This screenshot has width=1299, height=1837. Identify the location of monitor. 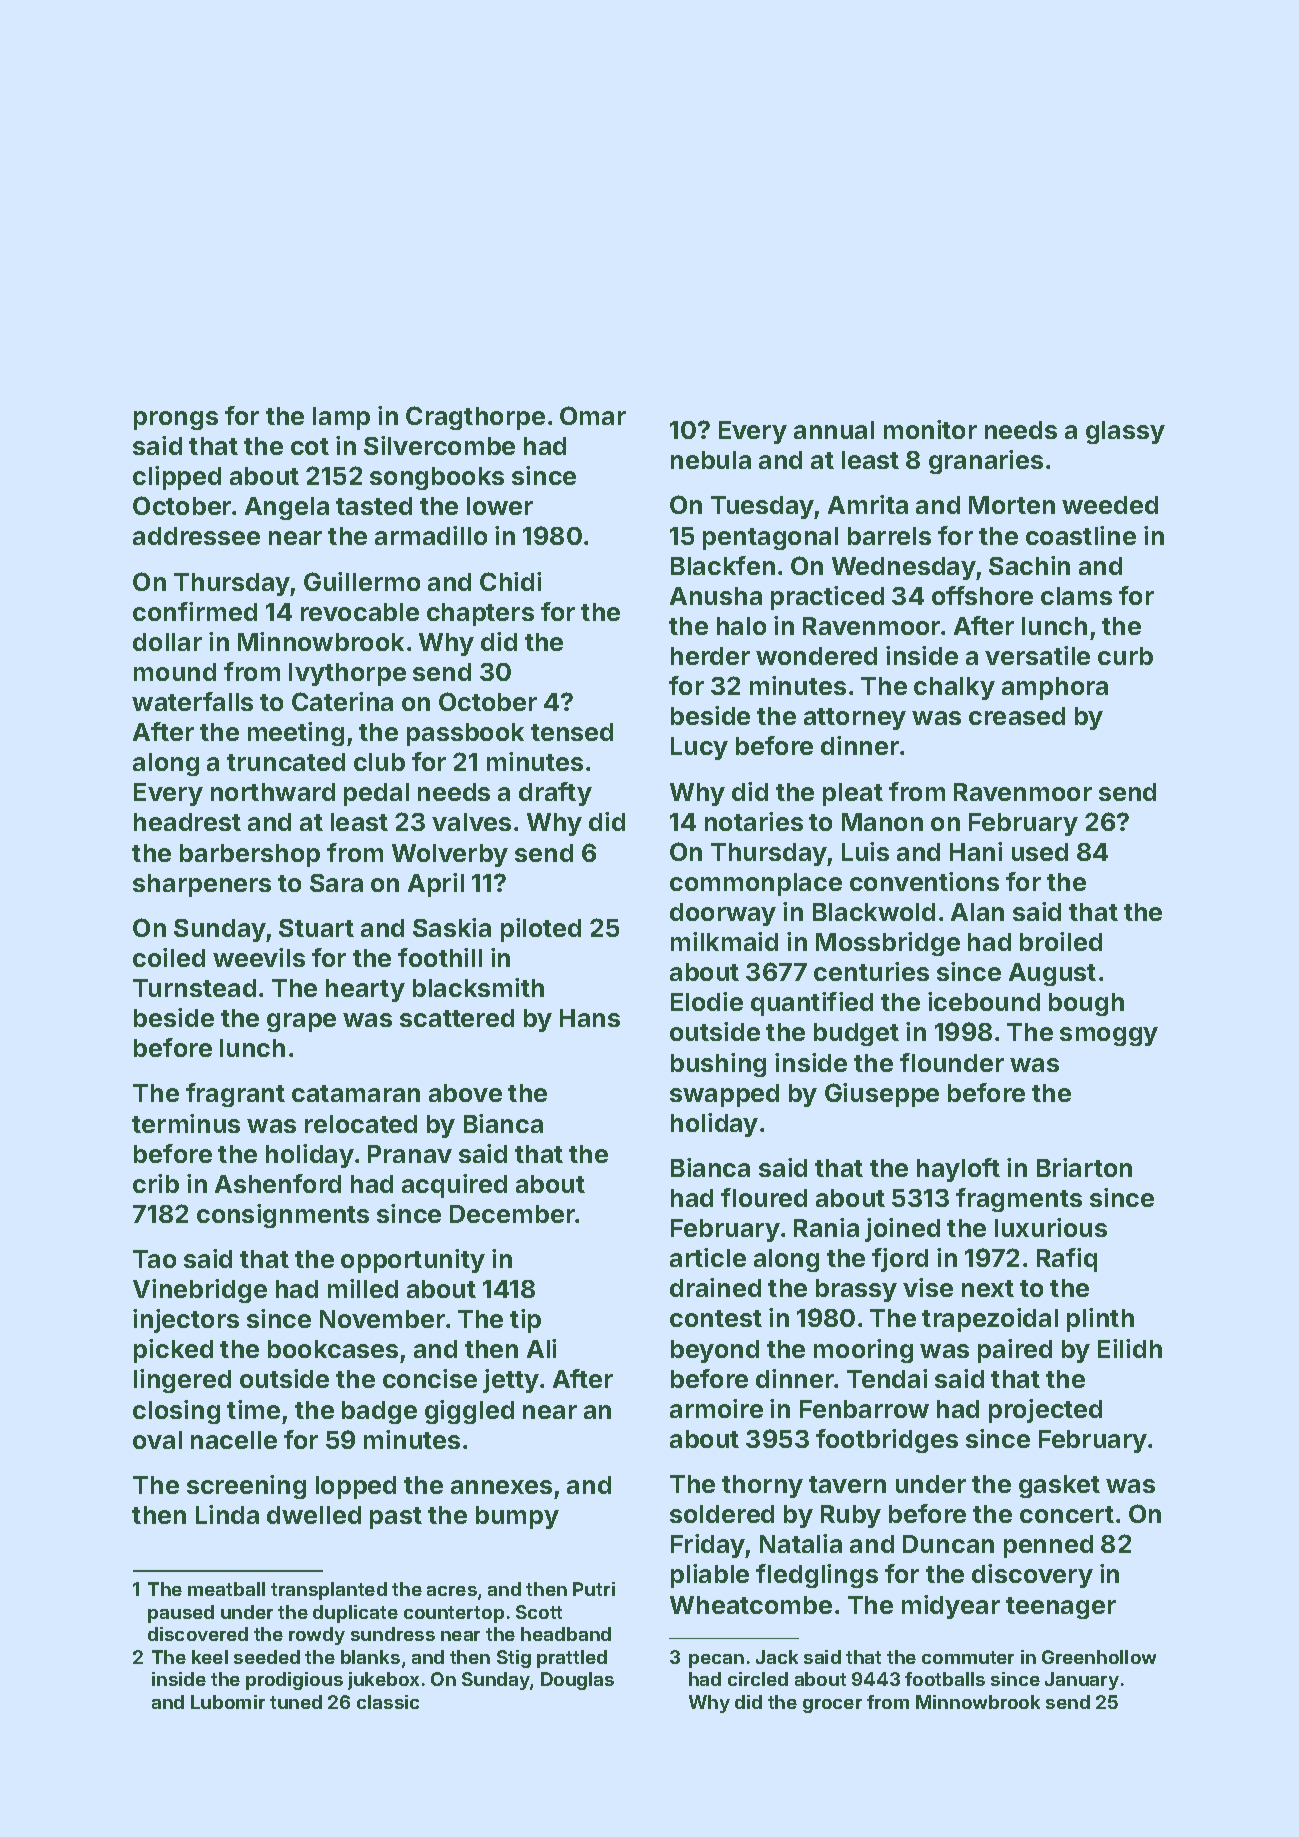
(930, 429).
